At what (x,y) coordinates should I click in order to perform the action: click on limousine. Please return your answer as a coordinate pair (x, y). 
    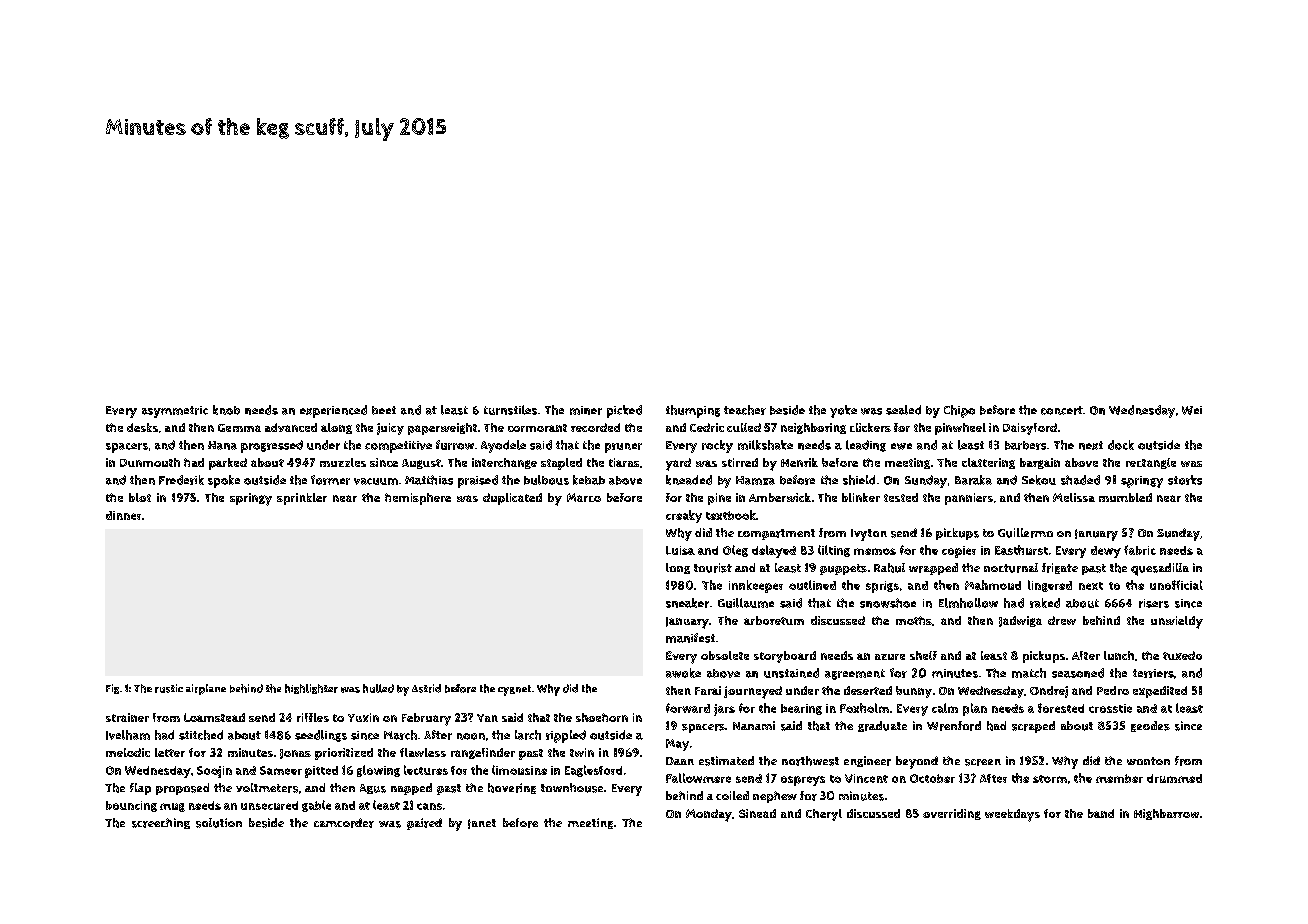
    Looking at the image, I should click on (519, 770).
